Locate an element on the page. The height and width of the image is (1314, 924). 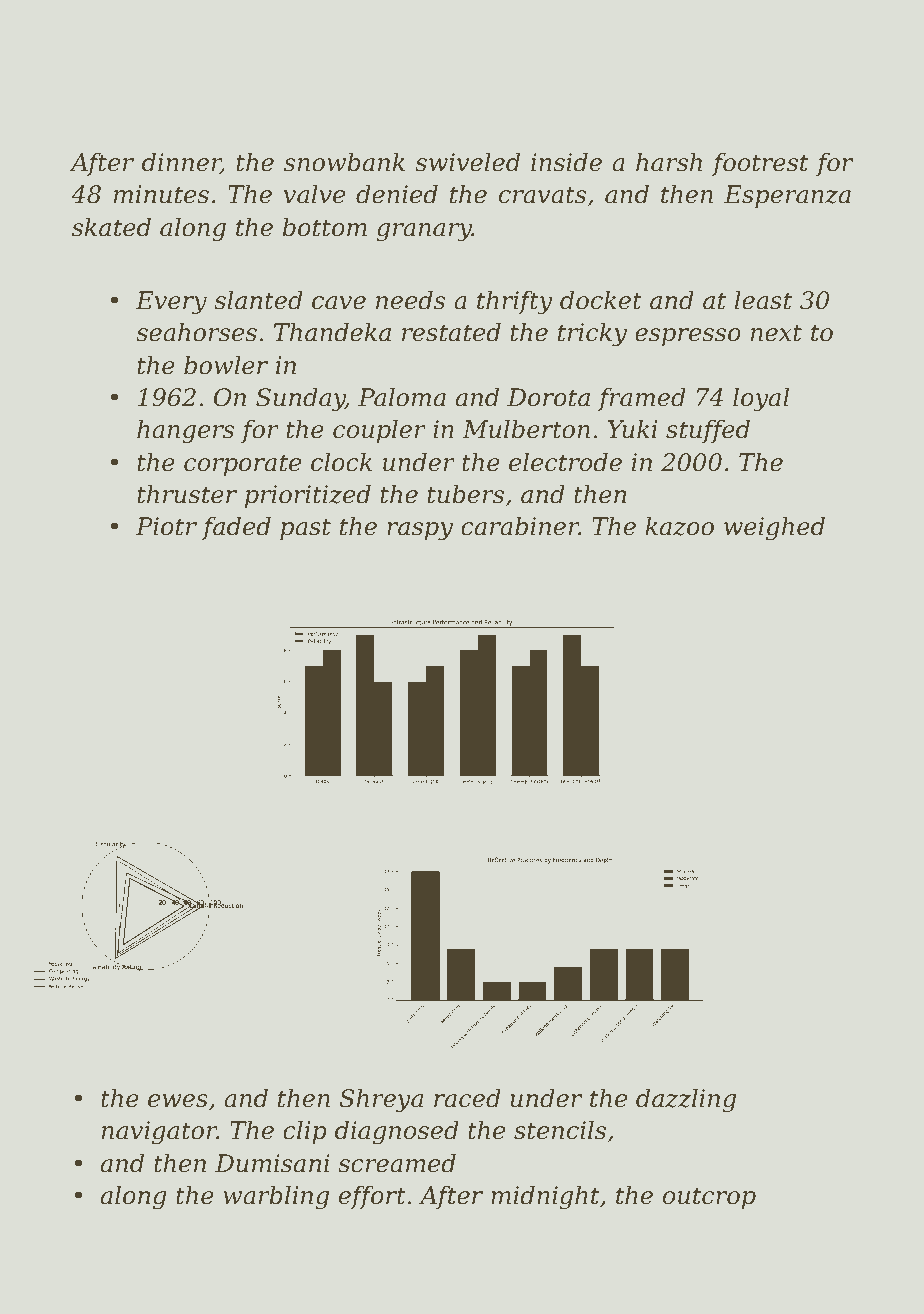
harsh is located at coordinates (669, 162).
